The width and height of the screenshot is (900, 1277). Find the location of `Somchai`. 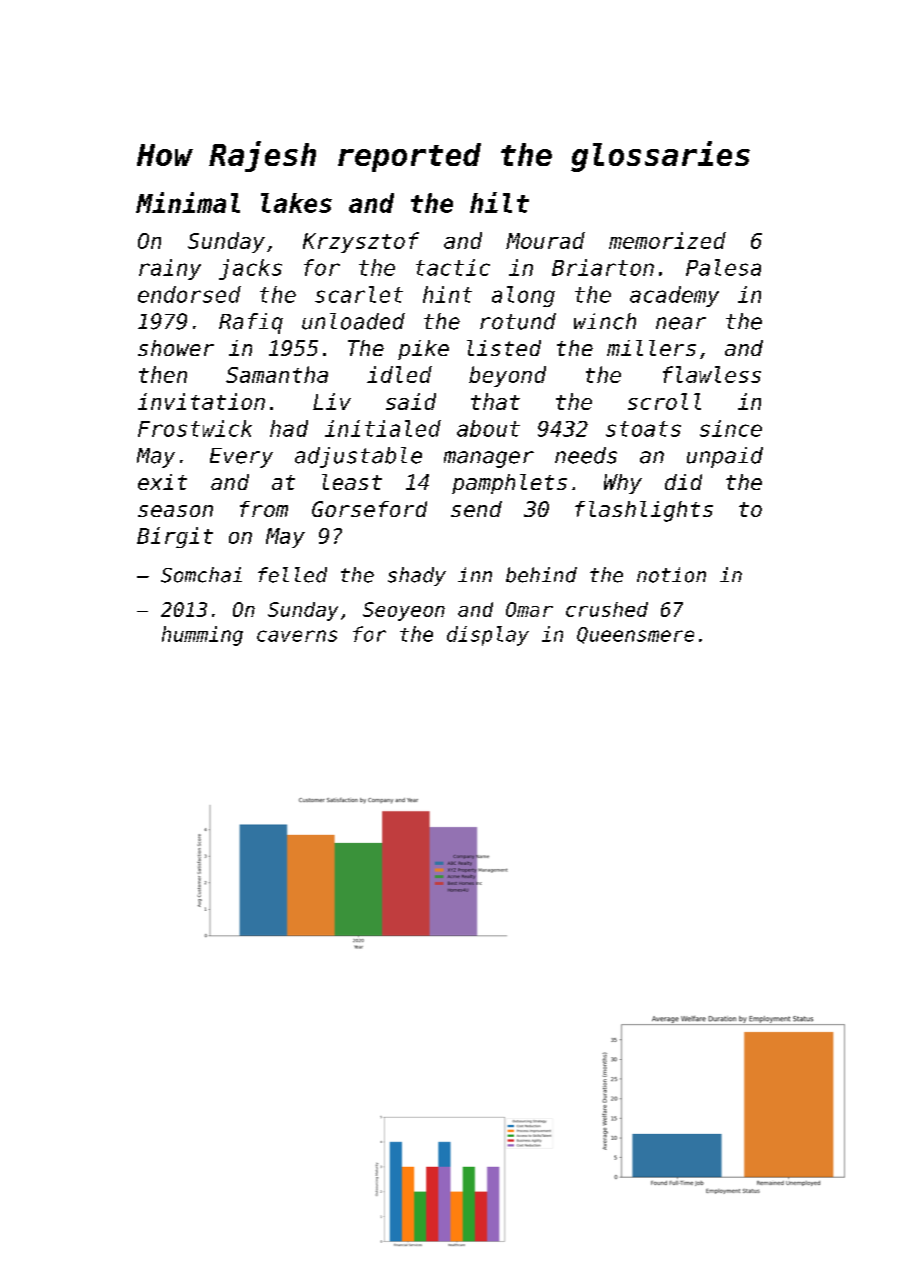

Somchai is located at coordinates (201, 575).
